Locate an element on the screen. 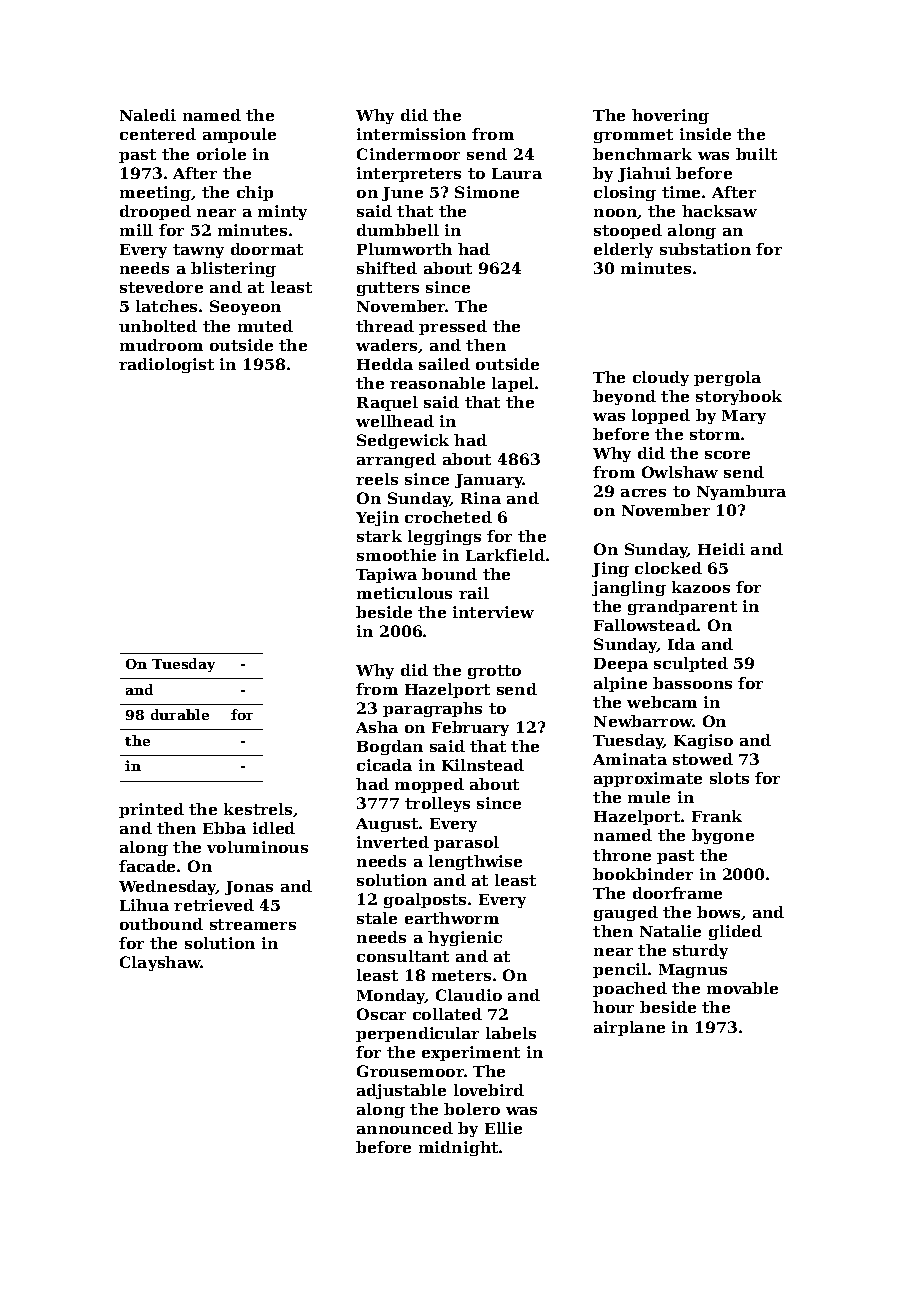 The image size is (908, 1316). throne is located at coordinates (622, 855).
